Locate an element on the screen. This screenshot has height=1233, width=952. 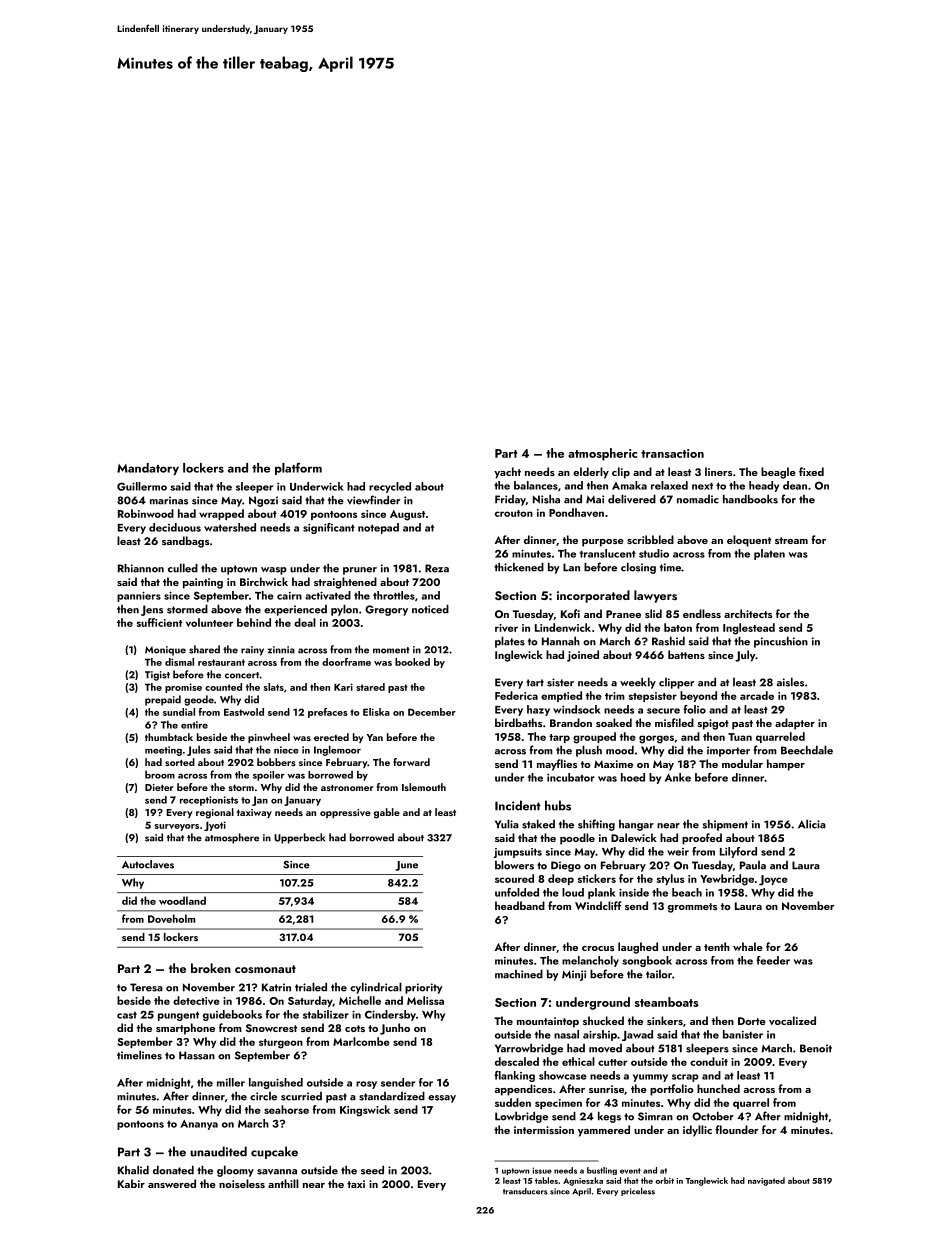
transaction is located at coordinates (672, 453).
